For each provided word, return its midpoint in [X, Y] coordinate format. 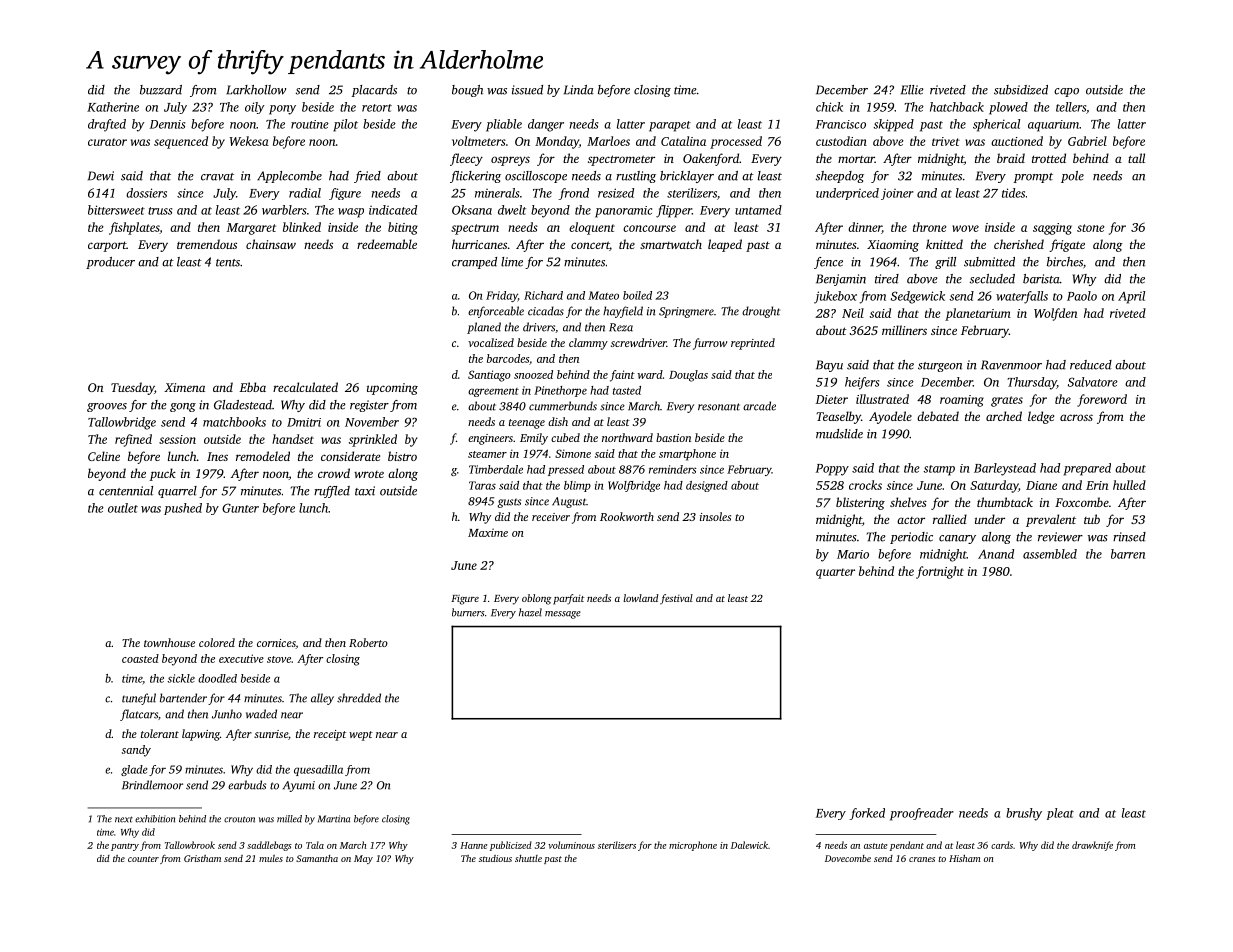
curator [107, 142]
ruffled [332, 492]
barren [1128, 554]
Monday [557, 142]
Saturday [994, 486]
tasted [627, 390]
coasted [140, 658]
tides [1013, 193]
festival [676, 599]
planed [484, 328]
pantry [125, 847]
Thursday [1032, 383]
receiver [551, 517]
